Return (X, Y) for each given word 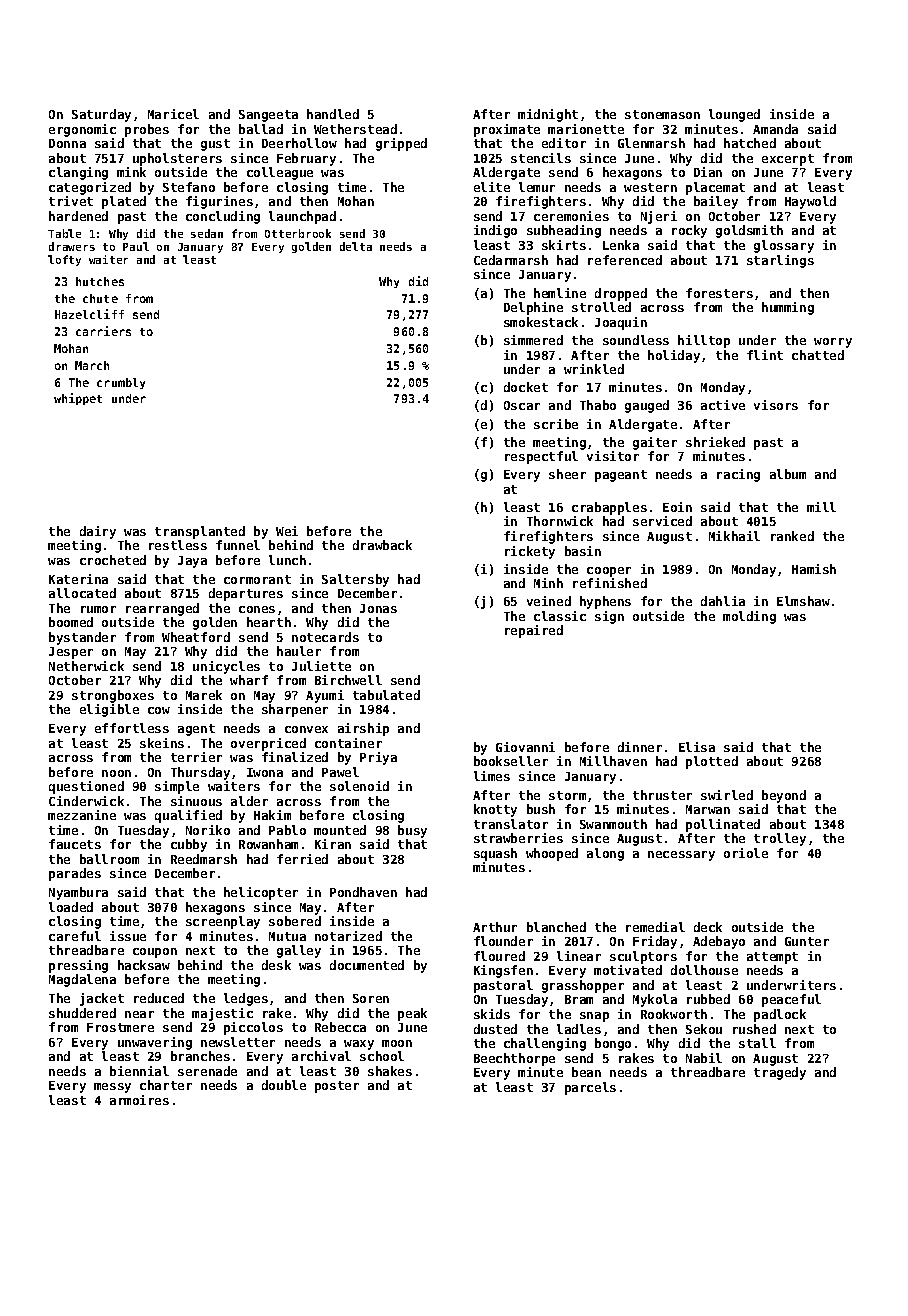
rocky (689, 231)
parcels (590, 1088)
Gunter (807, 941)
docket (526, 387)
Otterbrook (298, 233)
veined (549, 601)
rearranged (162, 609)
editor (564, 143)
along (605, 854)
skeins (162, 743)
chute (100, 298)
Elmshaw (803, 601)
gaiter (655, 443)
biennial (139, 1071)
